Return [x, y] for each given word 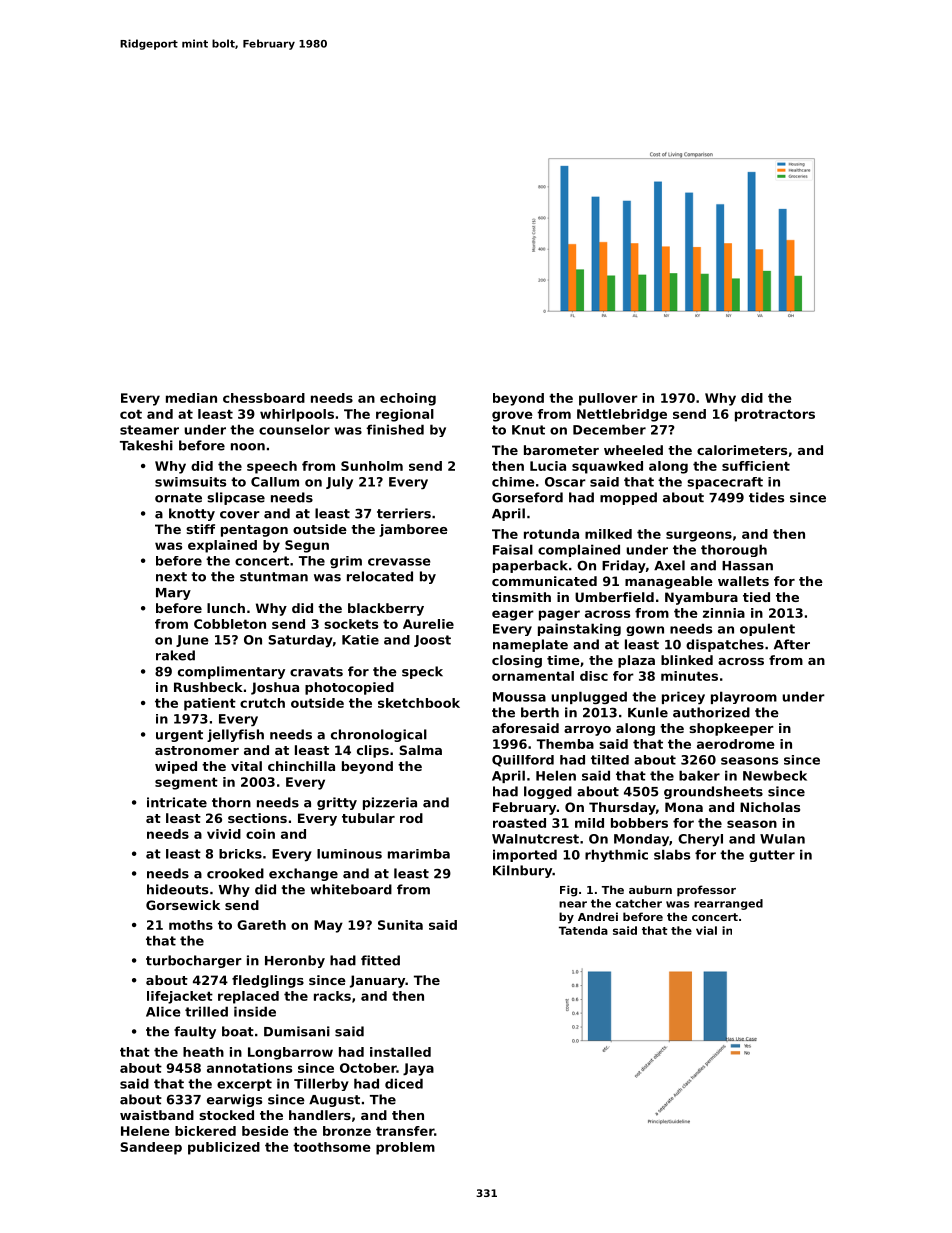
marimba [419, 854]
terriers [404, 513]
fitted [380, 960]
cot [131, 414]
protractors [775, 415]
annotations [249, 1068]
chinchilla [301, 766]
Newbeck [775, 775]
